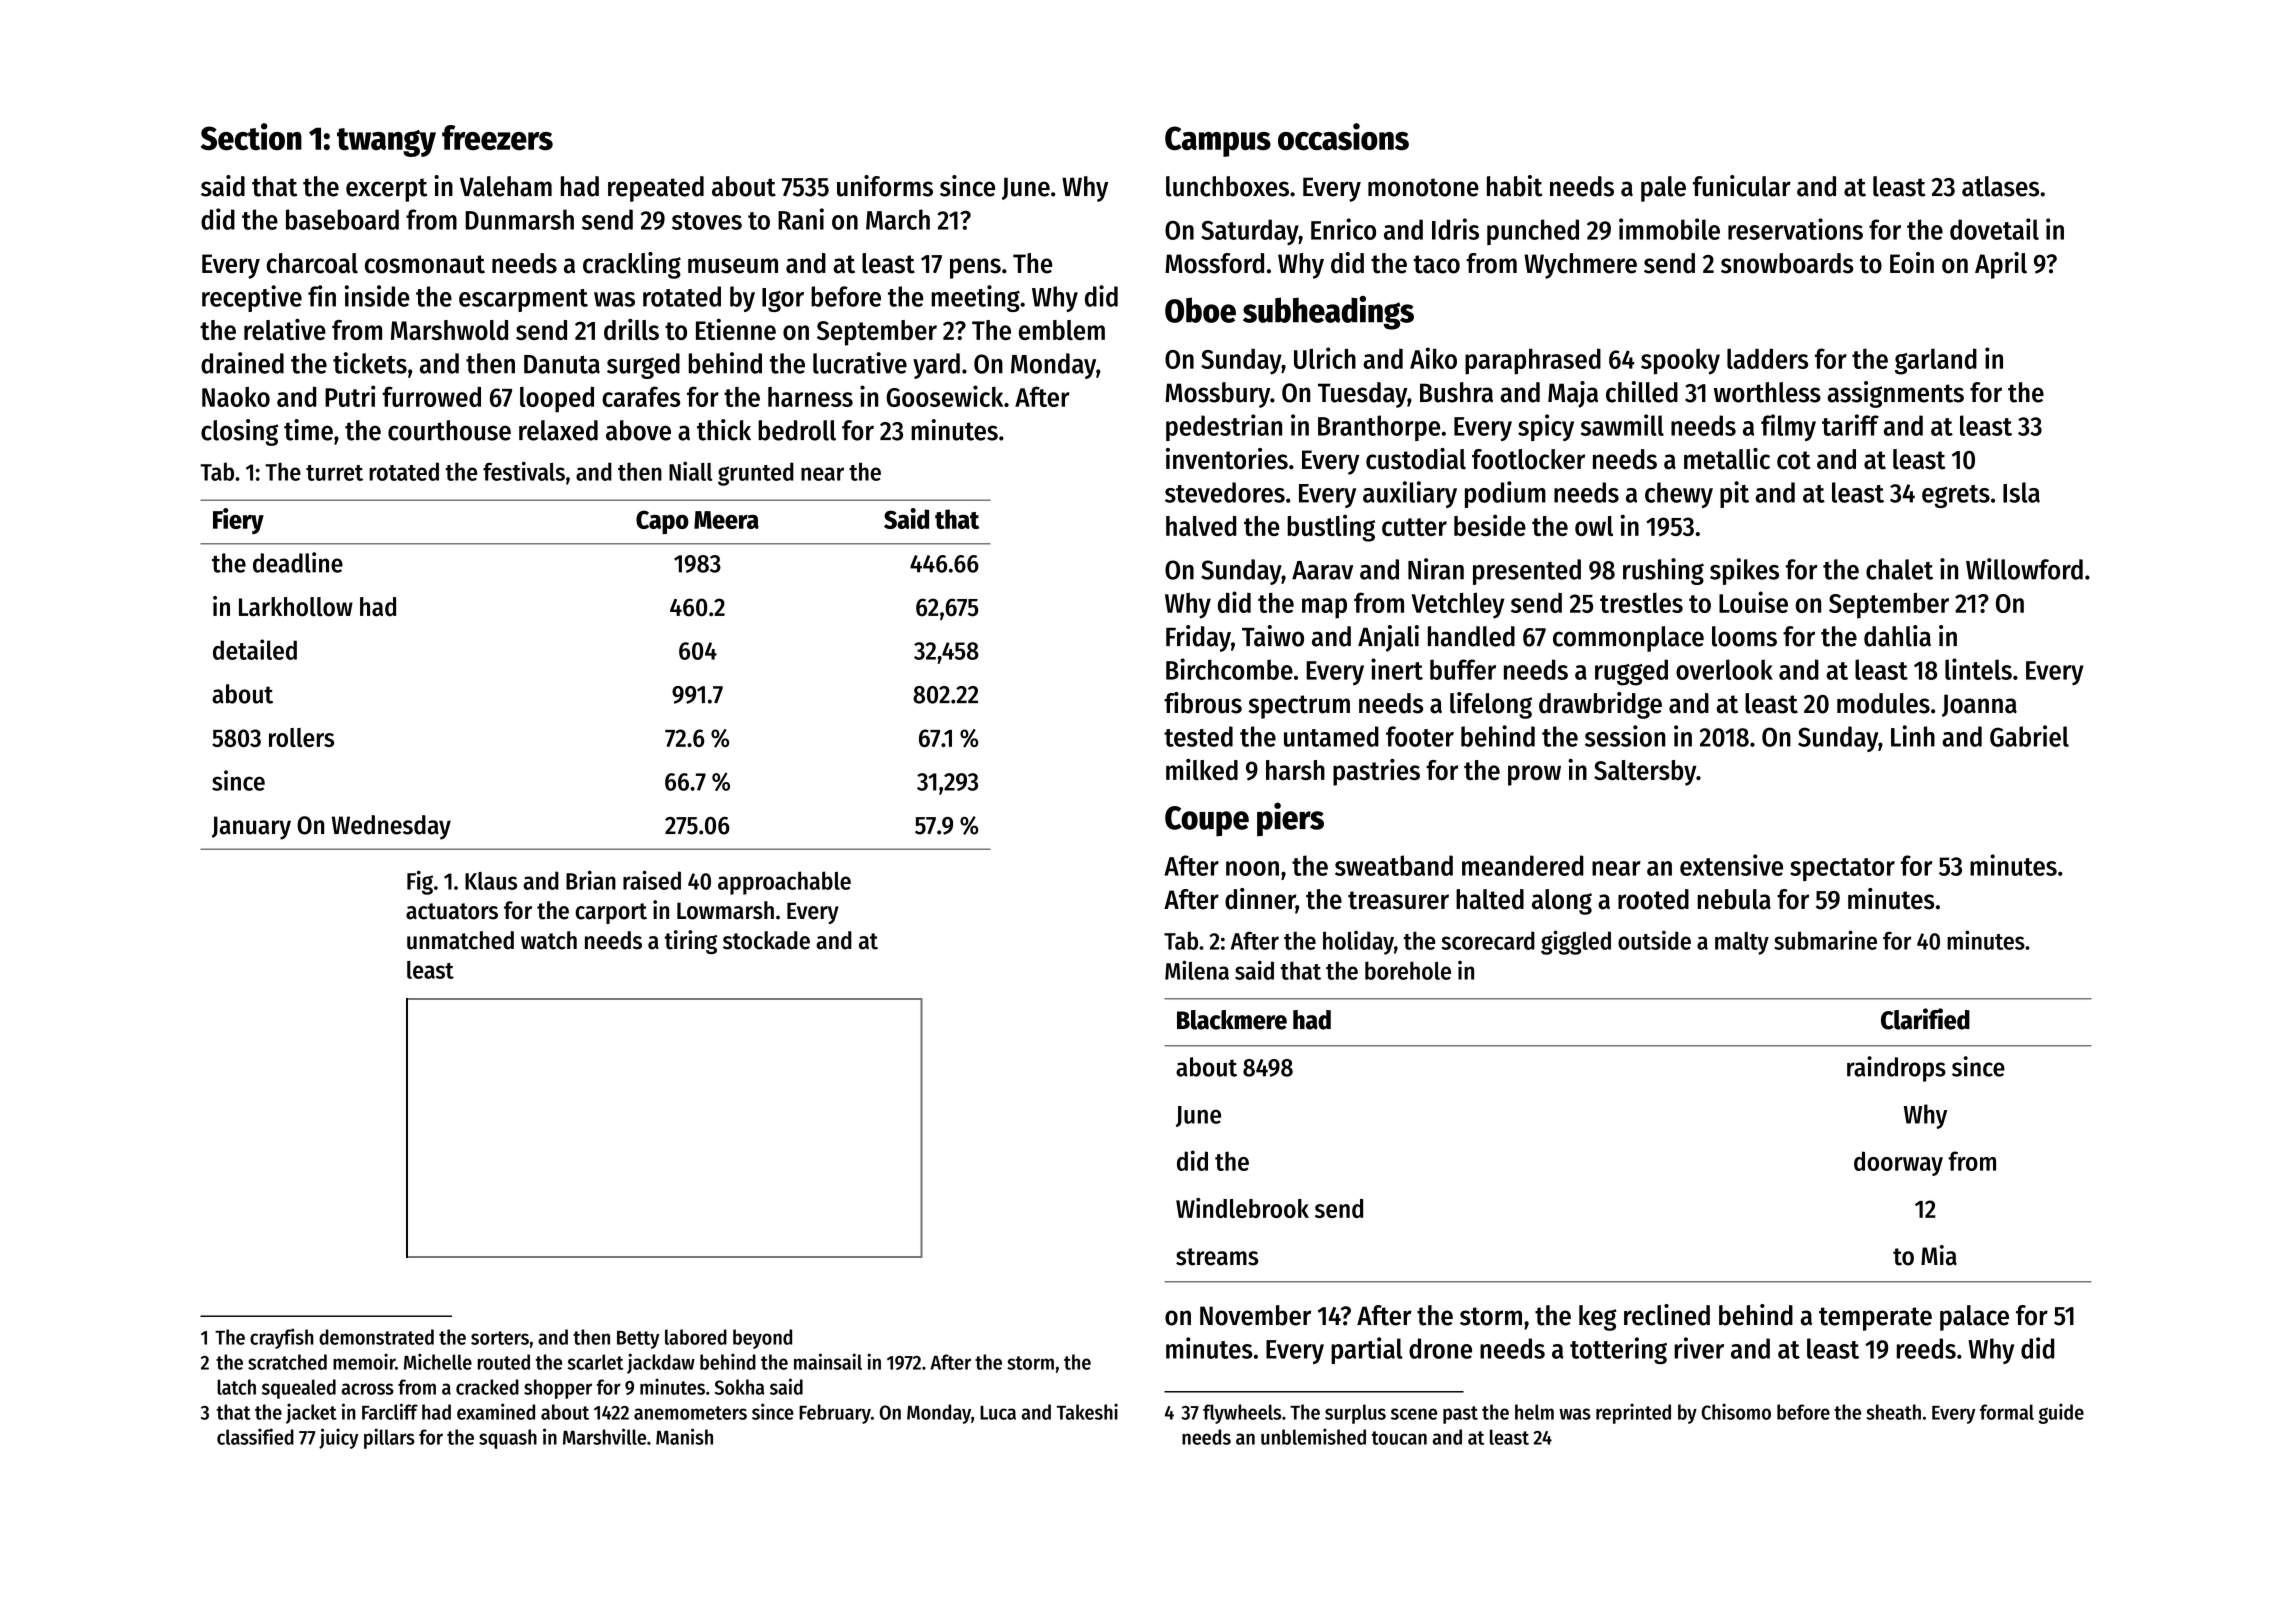 The width and height of the screenshot is (2292, 1620). I want to click on Windlebrook, so click(1242, 1208).
